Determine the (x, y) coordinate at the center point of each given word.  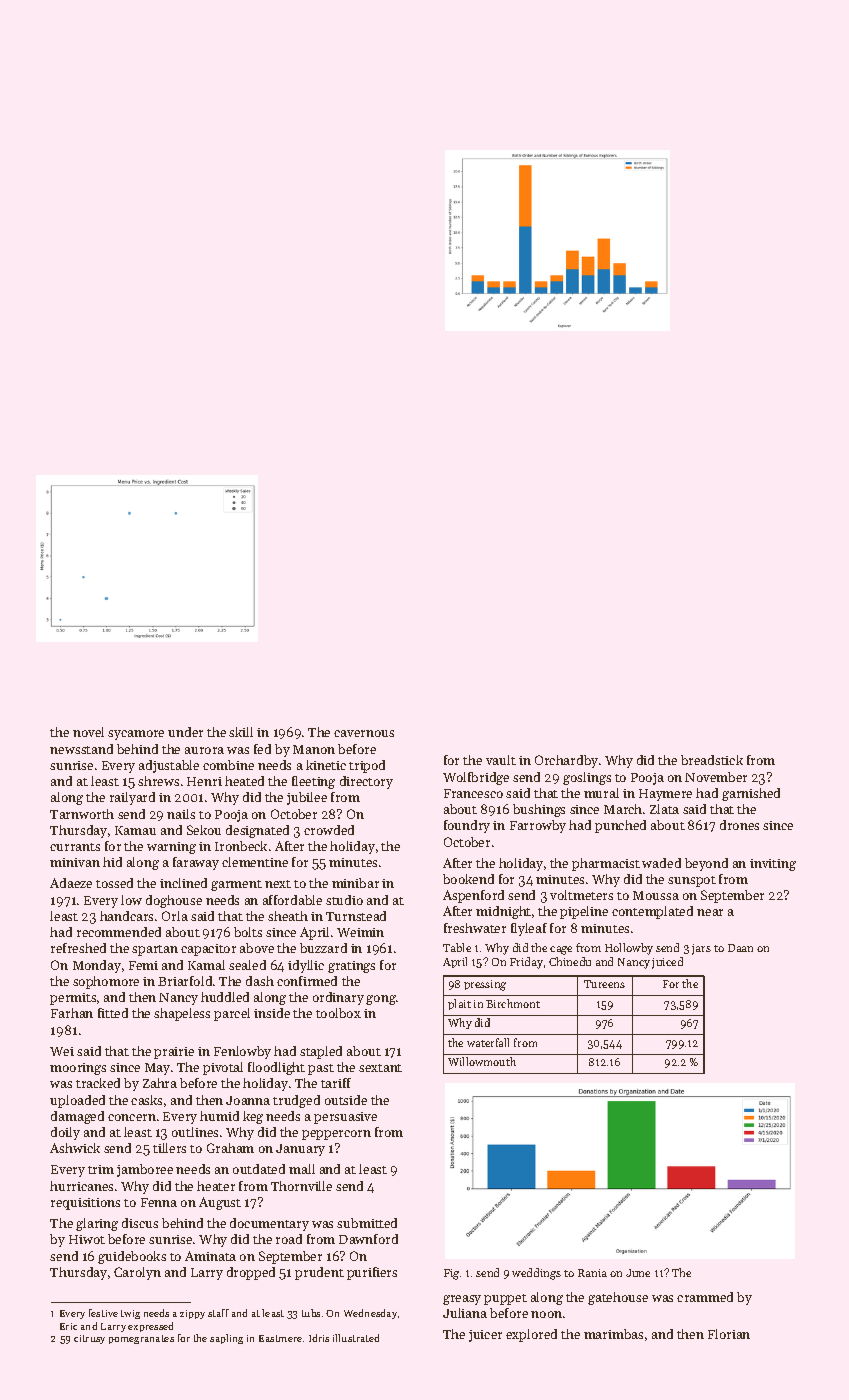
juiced (667, 963)
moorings (78, 1069)
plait (459, 1004)
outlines (195, 1132)
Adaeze (71, 883)
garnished (751, 794)
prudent (319, 1273)
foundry (467, 826)
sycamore (136, 735)
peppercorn (336, 1135)
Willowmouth (482, 1061)
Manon (314, 749)
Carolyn (137, 1273)
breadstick (712, 760)
